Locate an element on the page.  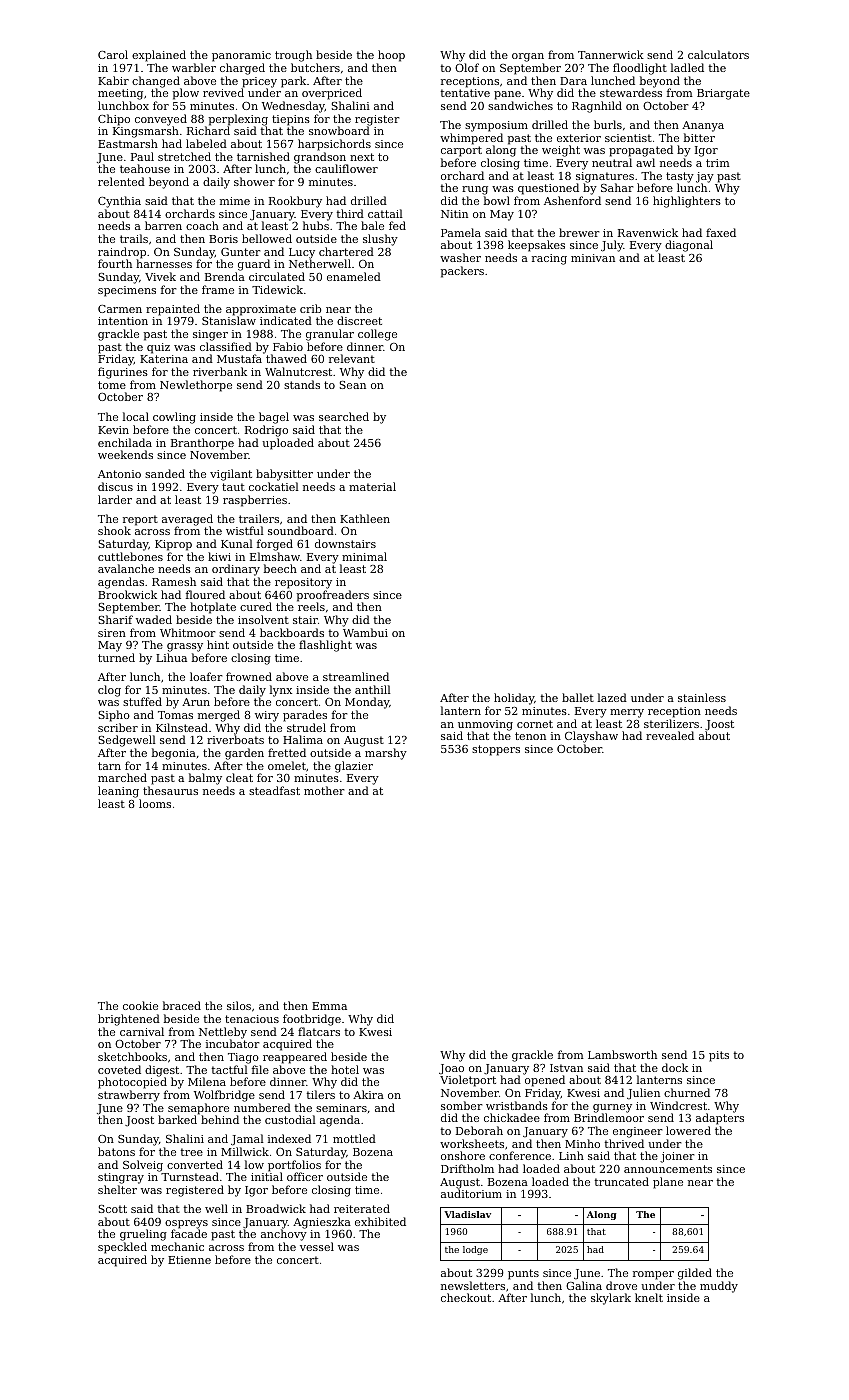
Chipo is located at coordinates (114, 120).
